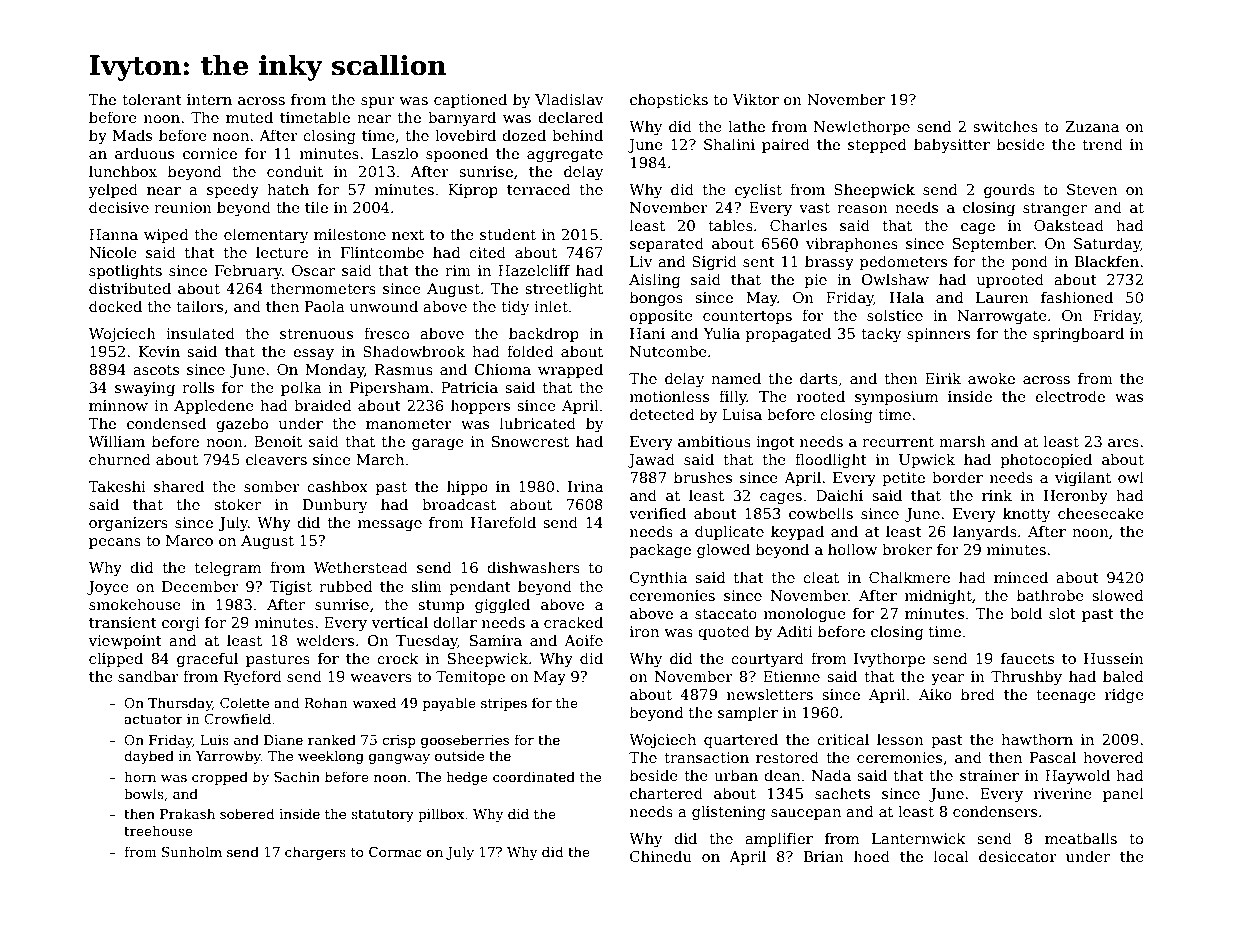 This screenshot has height=952, width=1233. What do you see at coordinates (534, 776) in the screenshot?
I see `coordinated` at bounding box center [534, 776].
